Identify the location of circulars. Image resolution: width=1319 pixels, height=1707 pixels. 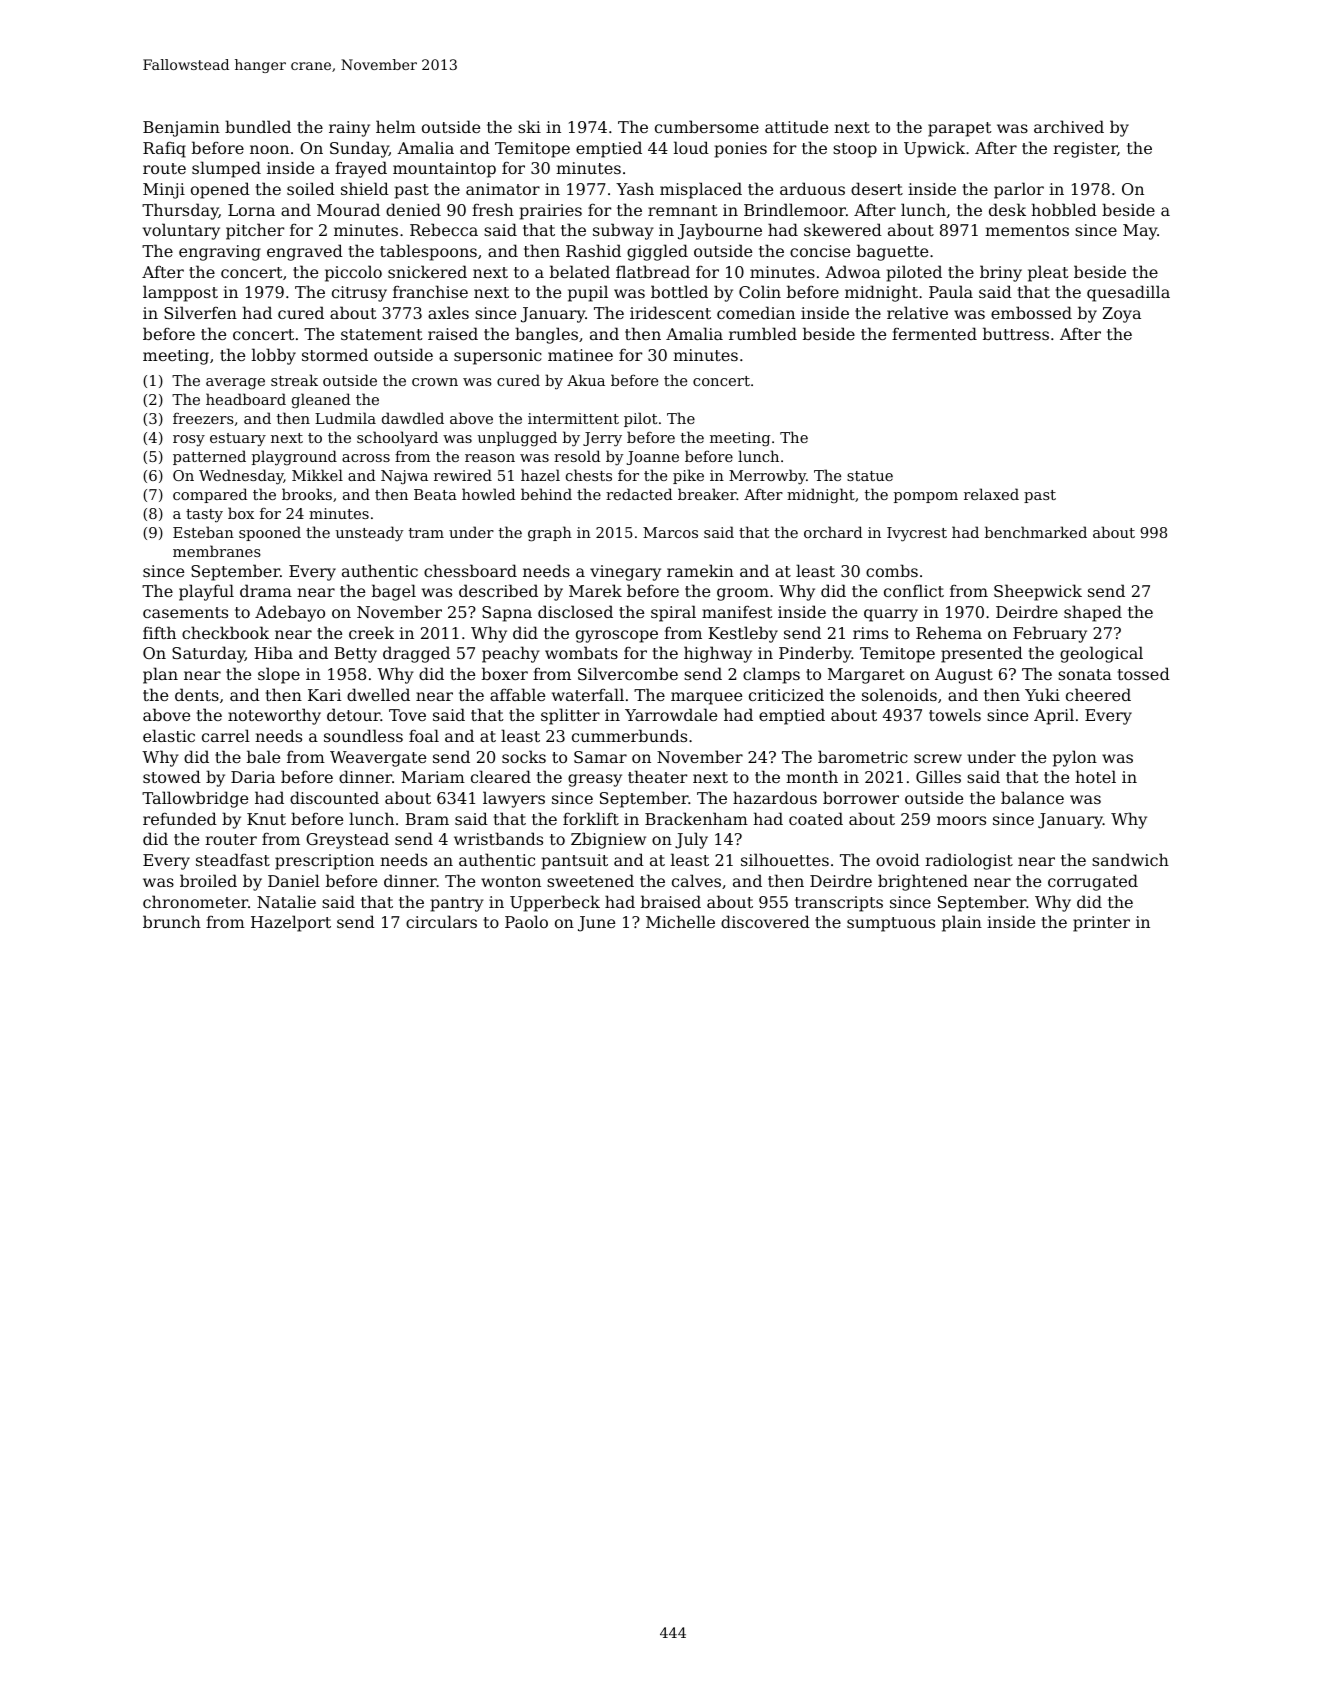
(441, 921).
